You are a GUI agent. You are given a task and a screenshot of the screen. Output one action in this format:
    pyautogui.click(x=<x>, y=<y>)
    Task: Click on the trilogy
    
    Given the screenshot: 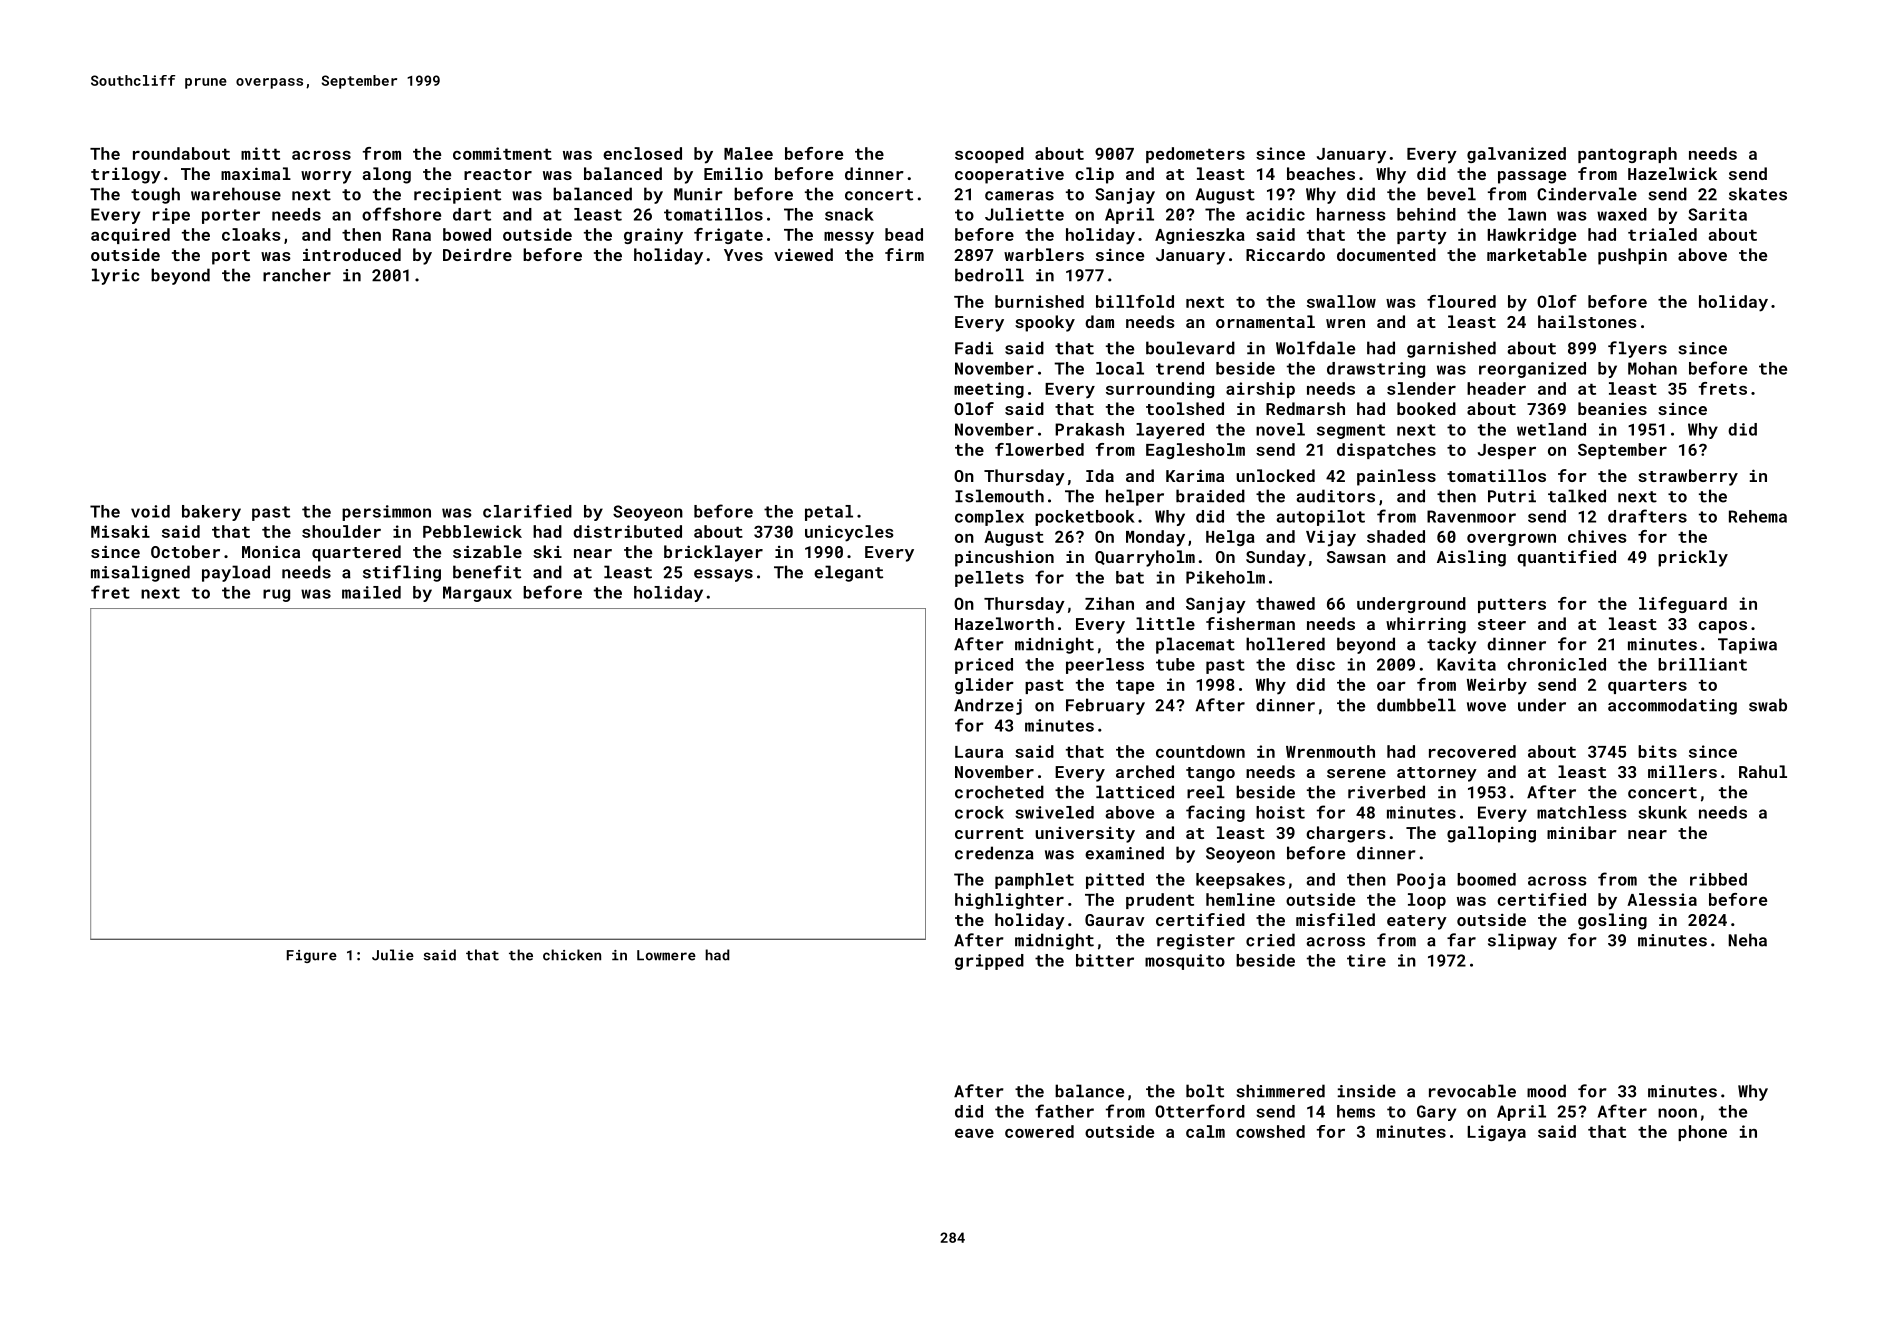 What is the action you would take?
    pyautogui.click(x=126, y=175)
